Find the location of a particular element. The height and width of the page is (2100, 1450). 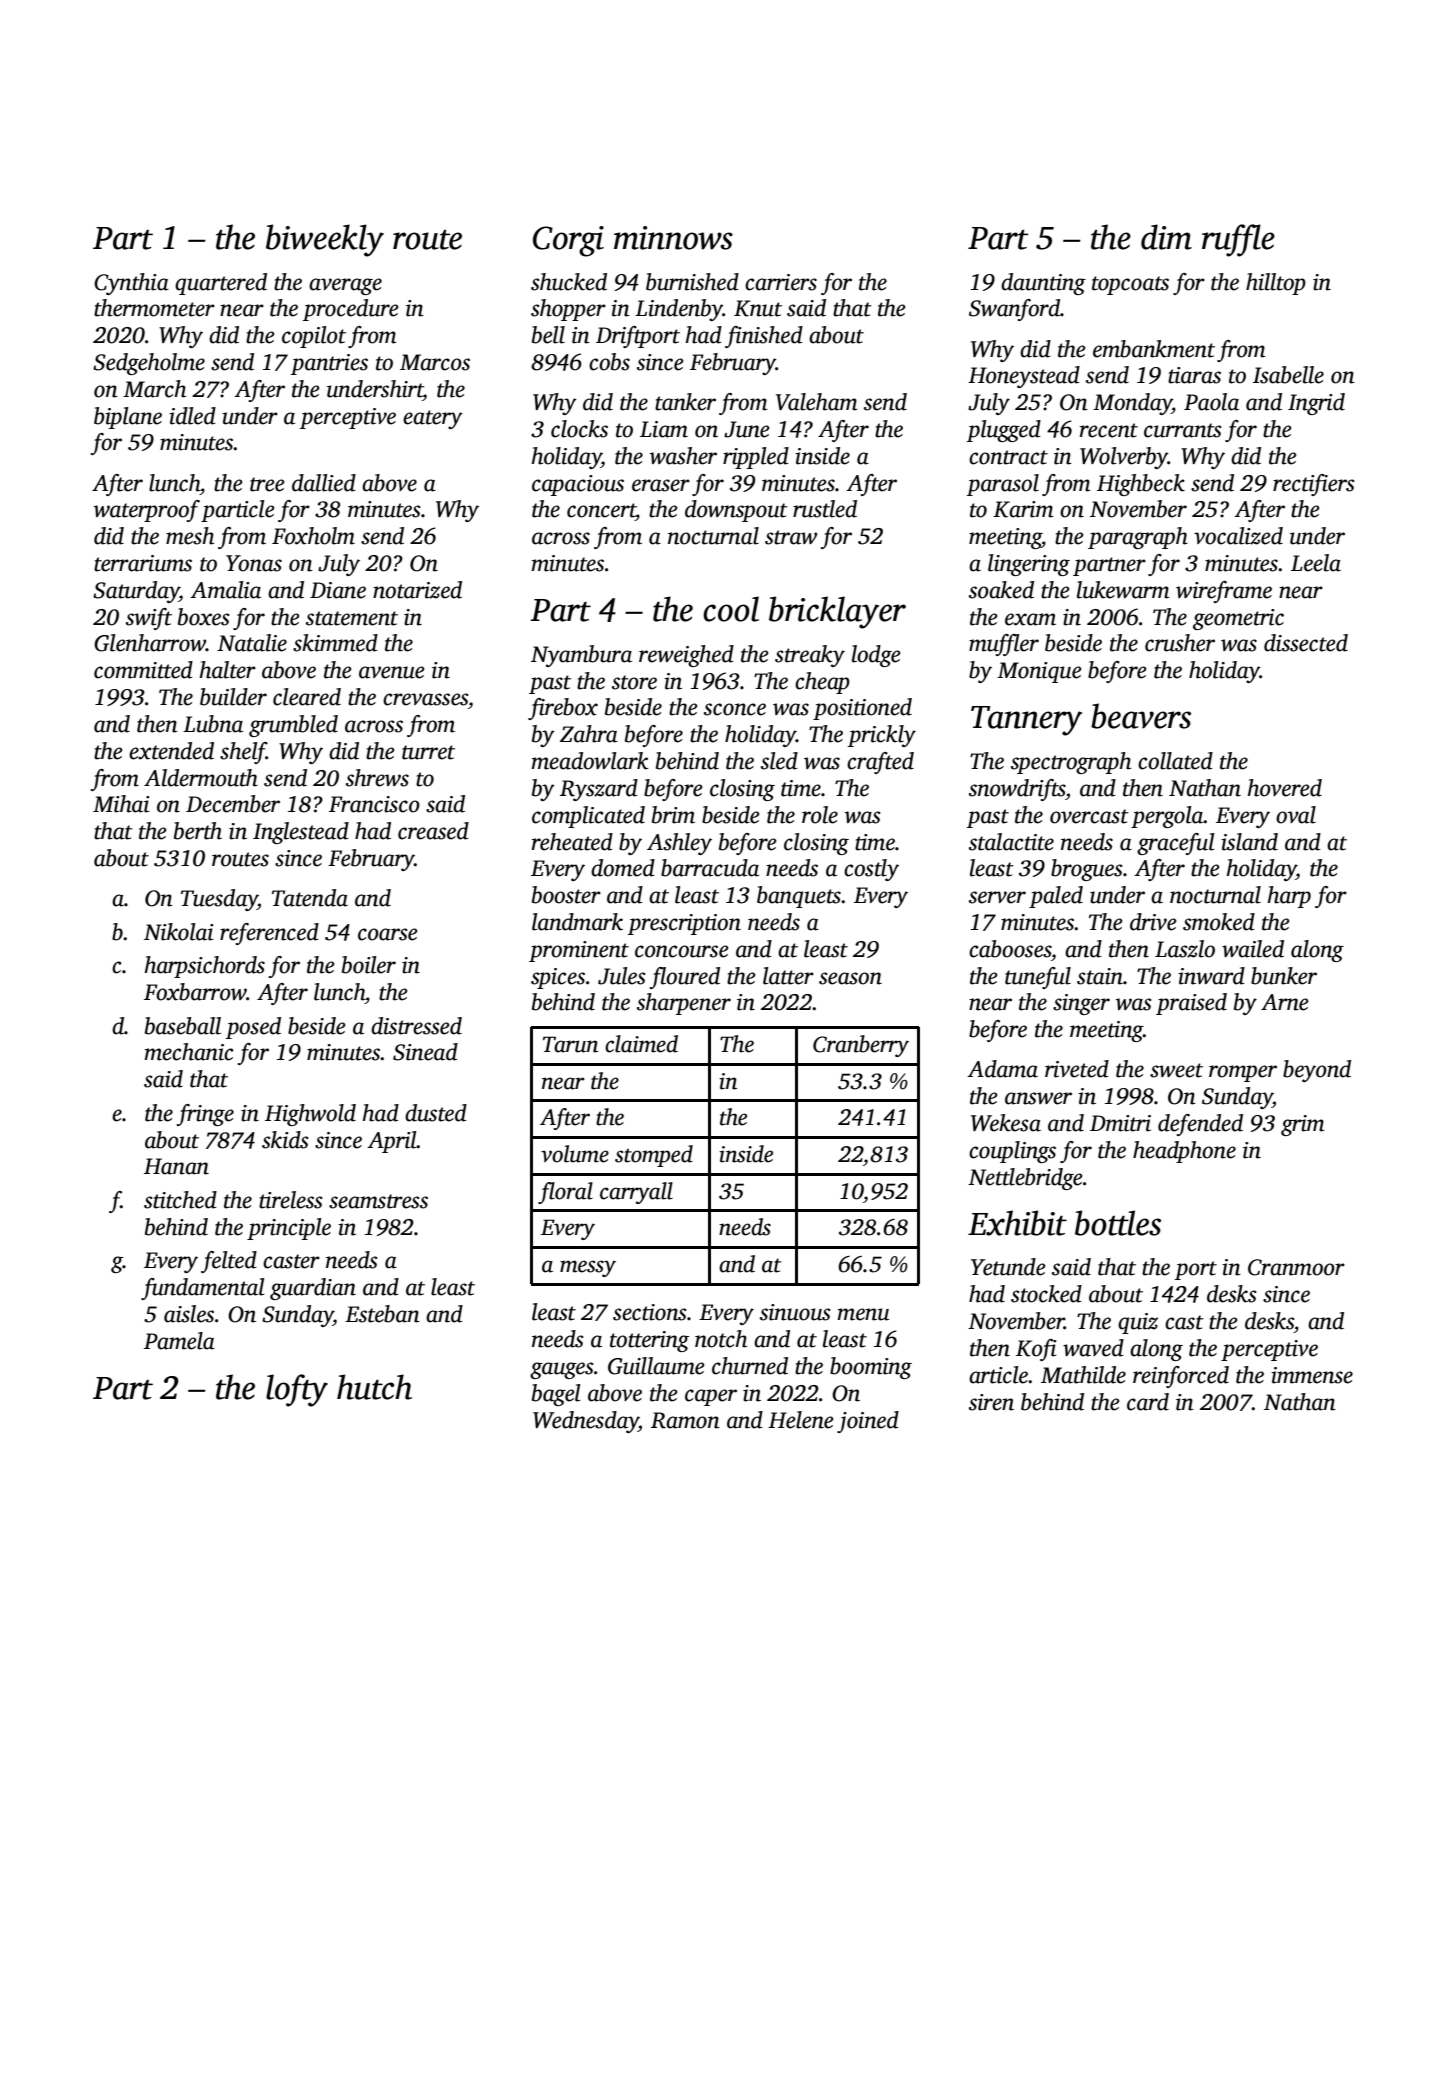

Francisco is located at coordinates (374, 804).
